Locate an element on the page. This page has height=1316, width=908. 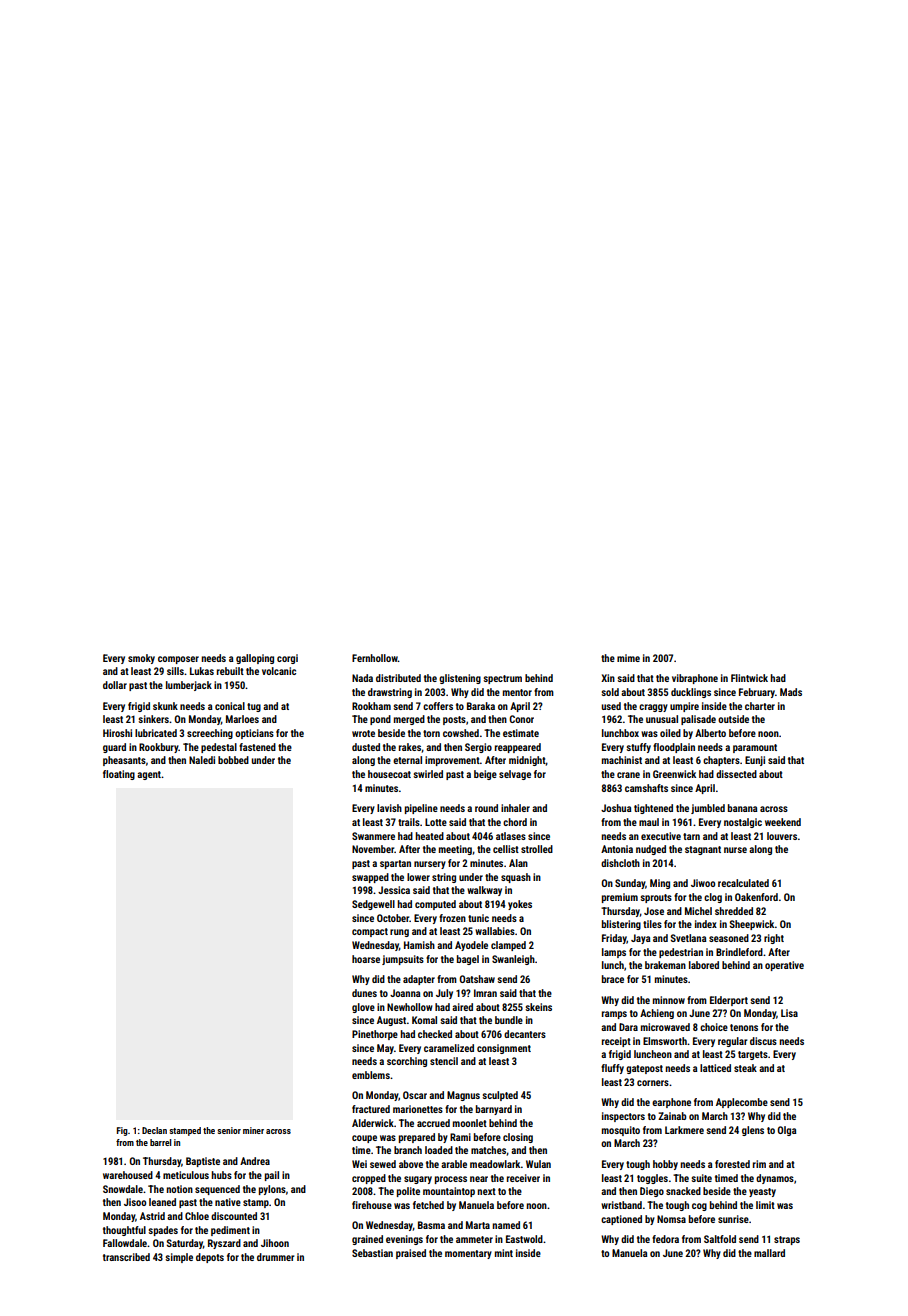
Fig is located at coordinates (122, 1131).
